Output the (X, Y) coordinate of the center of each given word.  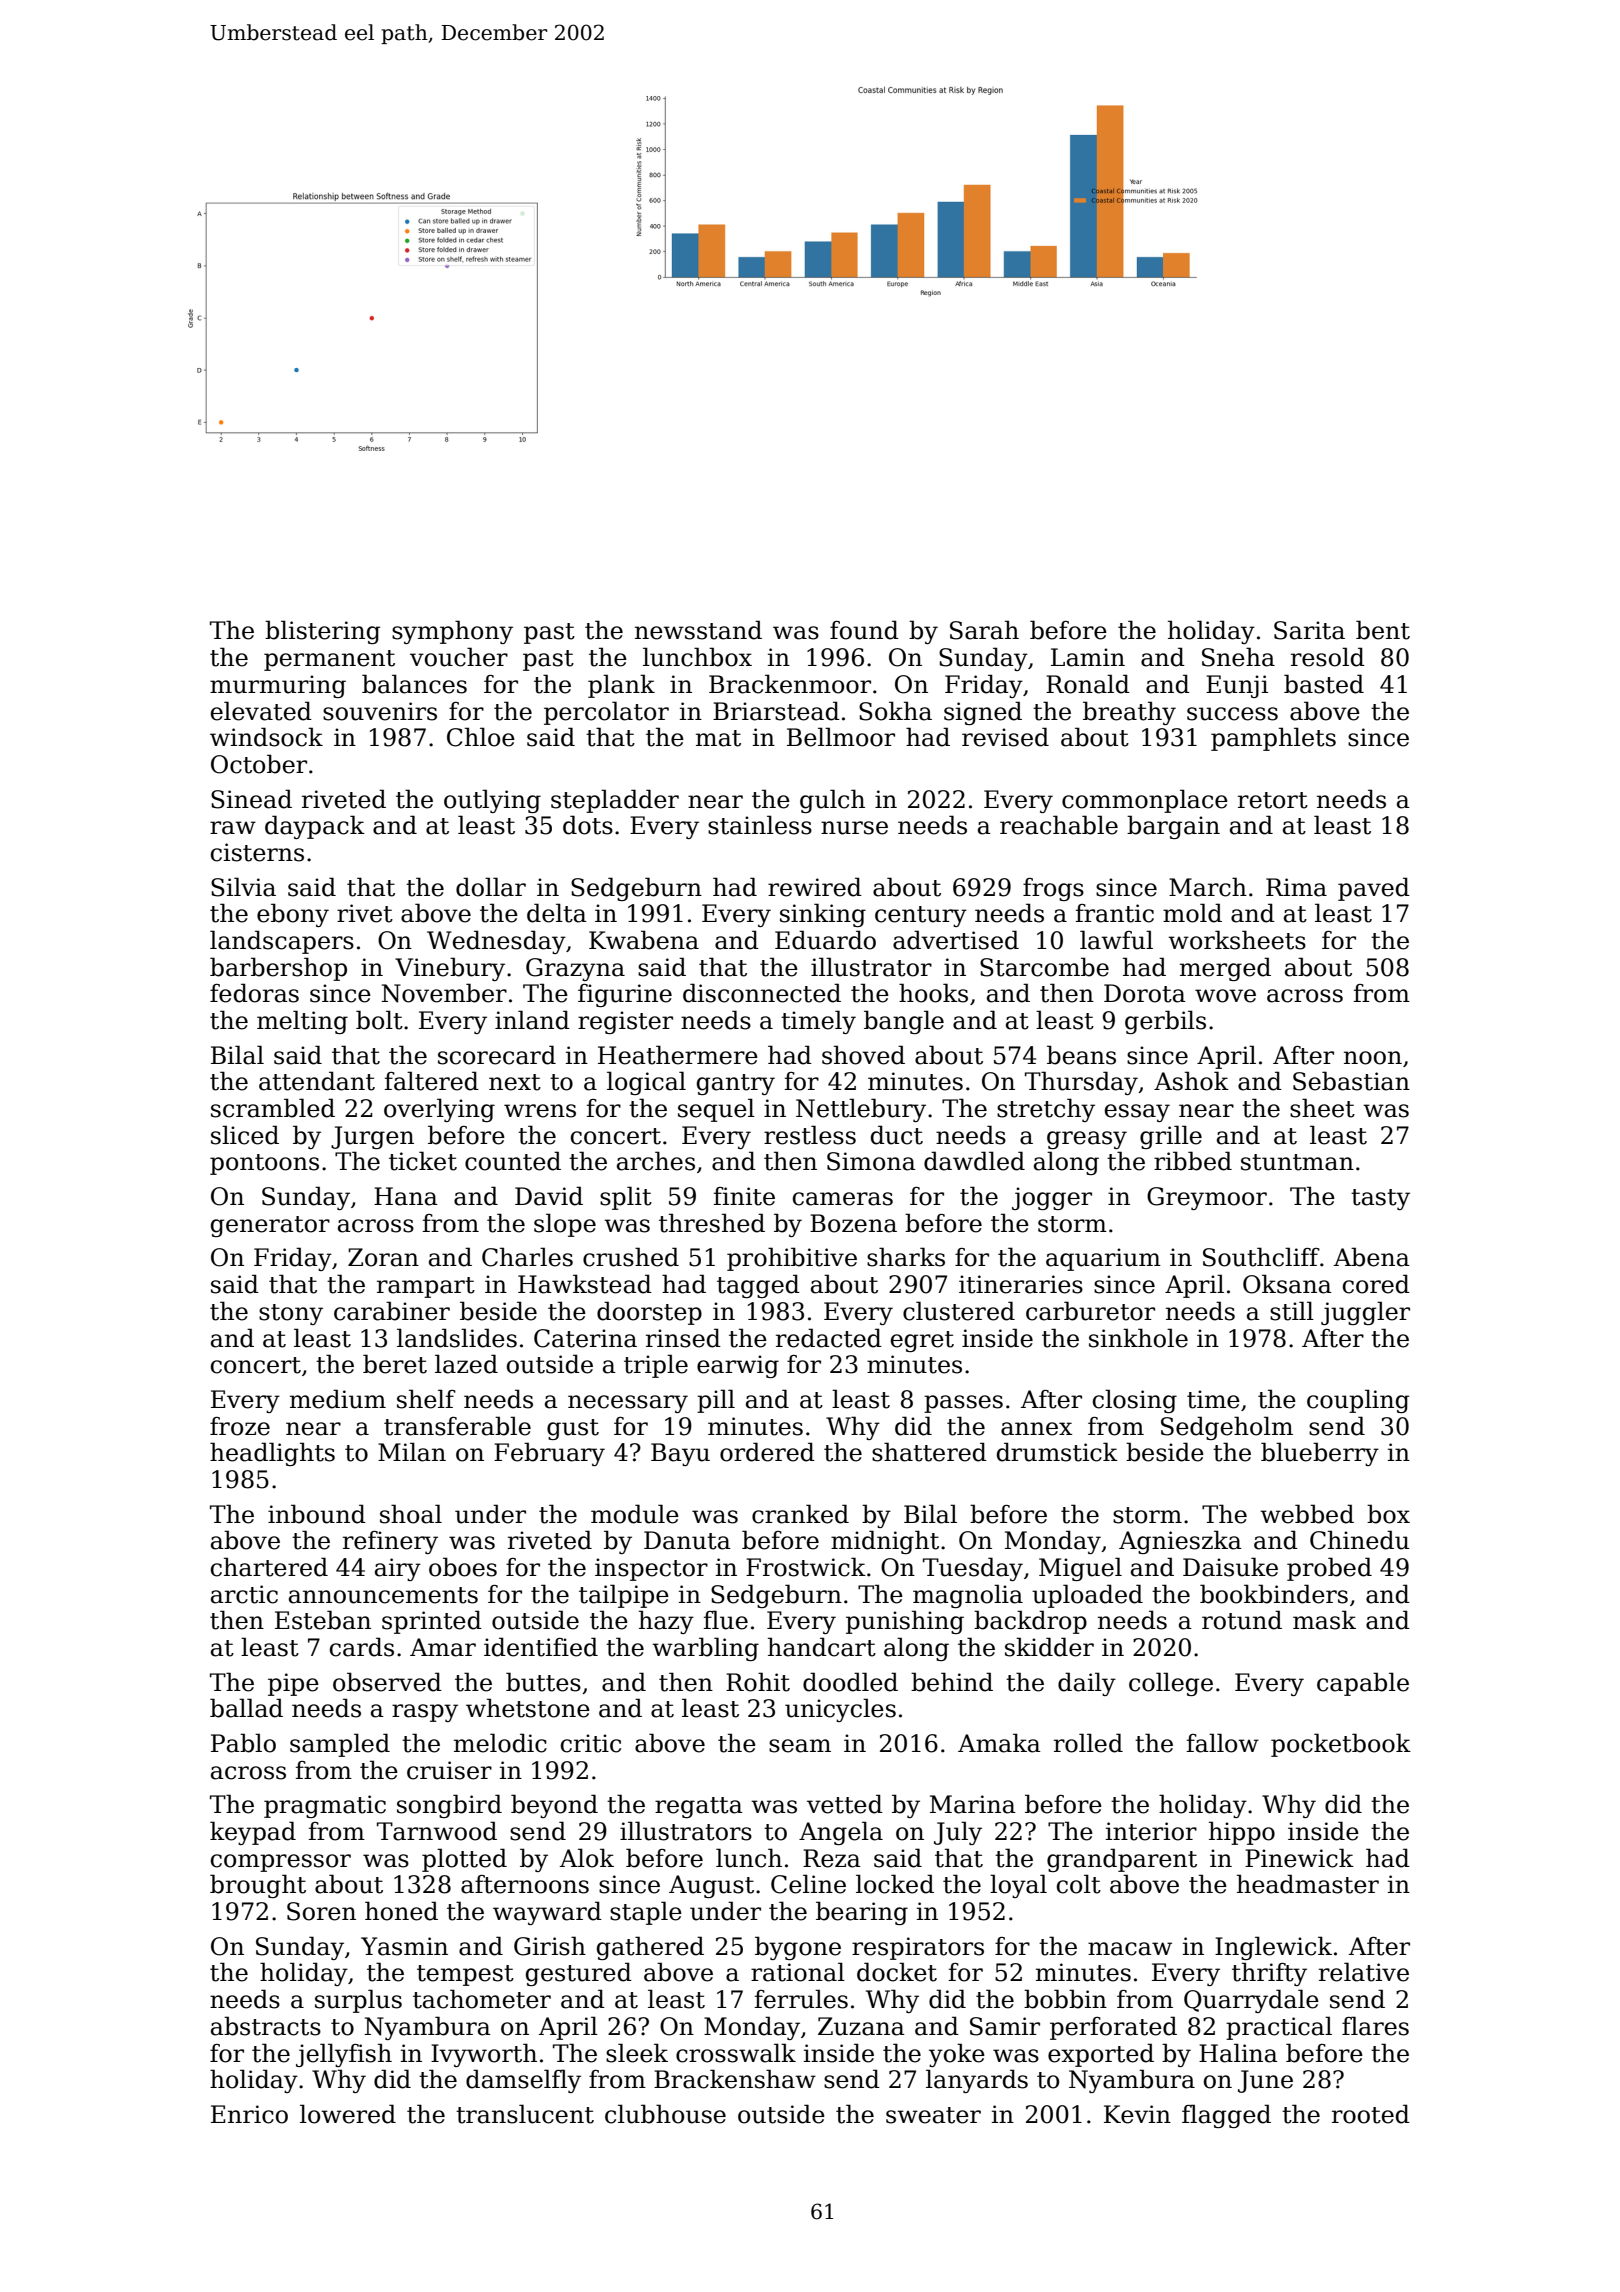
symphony (452, 632)
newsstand (698, 630)
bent (1383, 630)
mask (1324, 1620)
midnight (885, 1542)
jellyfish (344, 2055)
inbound (317, 1514)
